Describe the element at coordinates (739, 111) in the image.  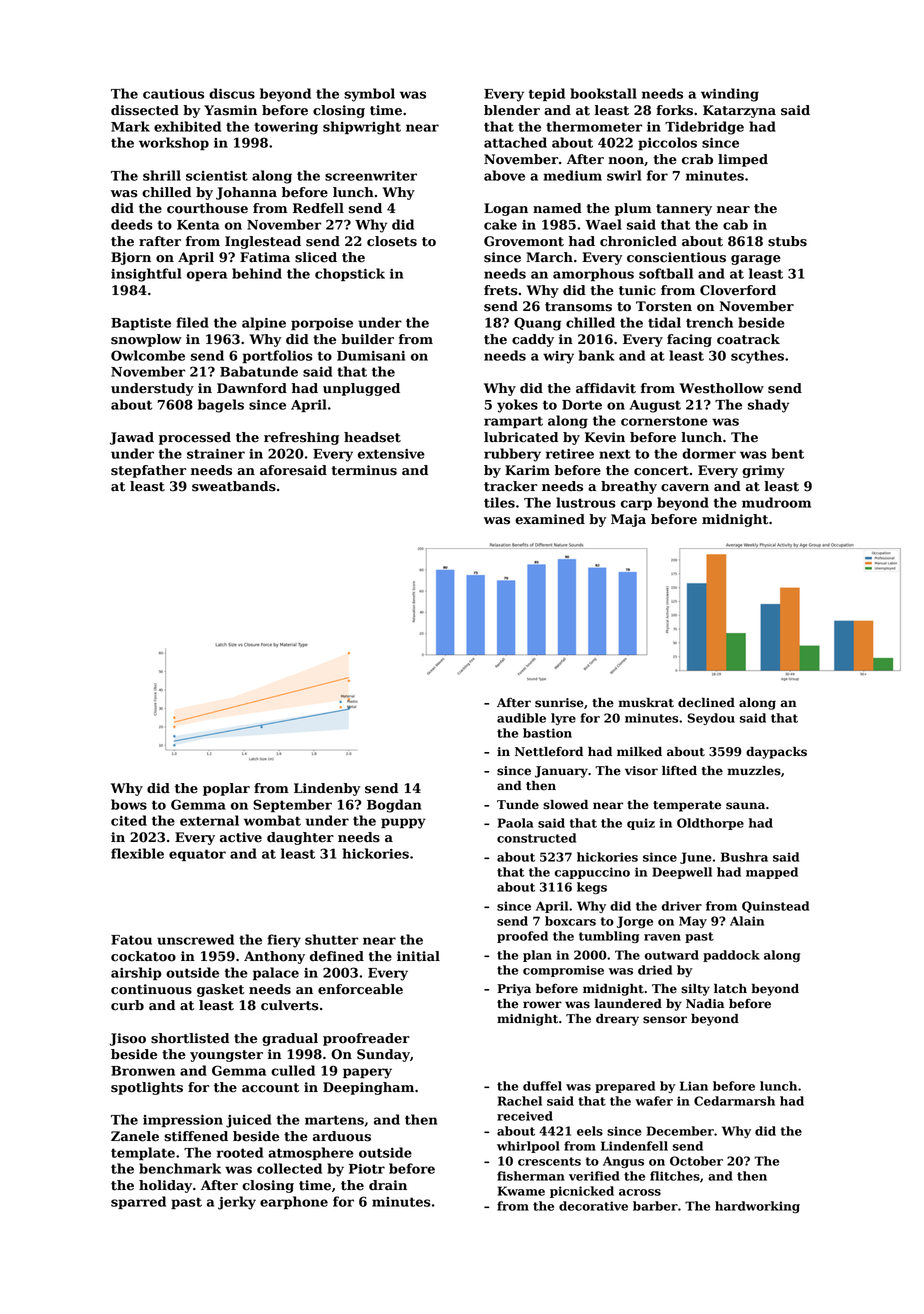
I see `Katarzyna` at that location.
